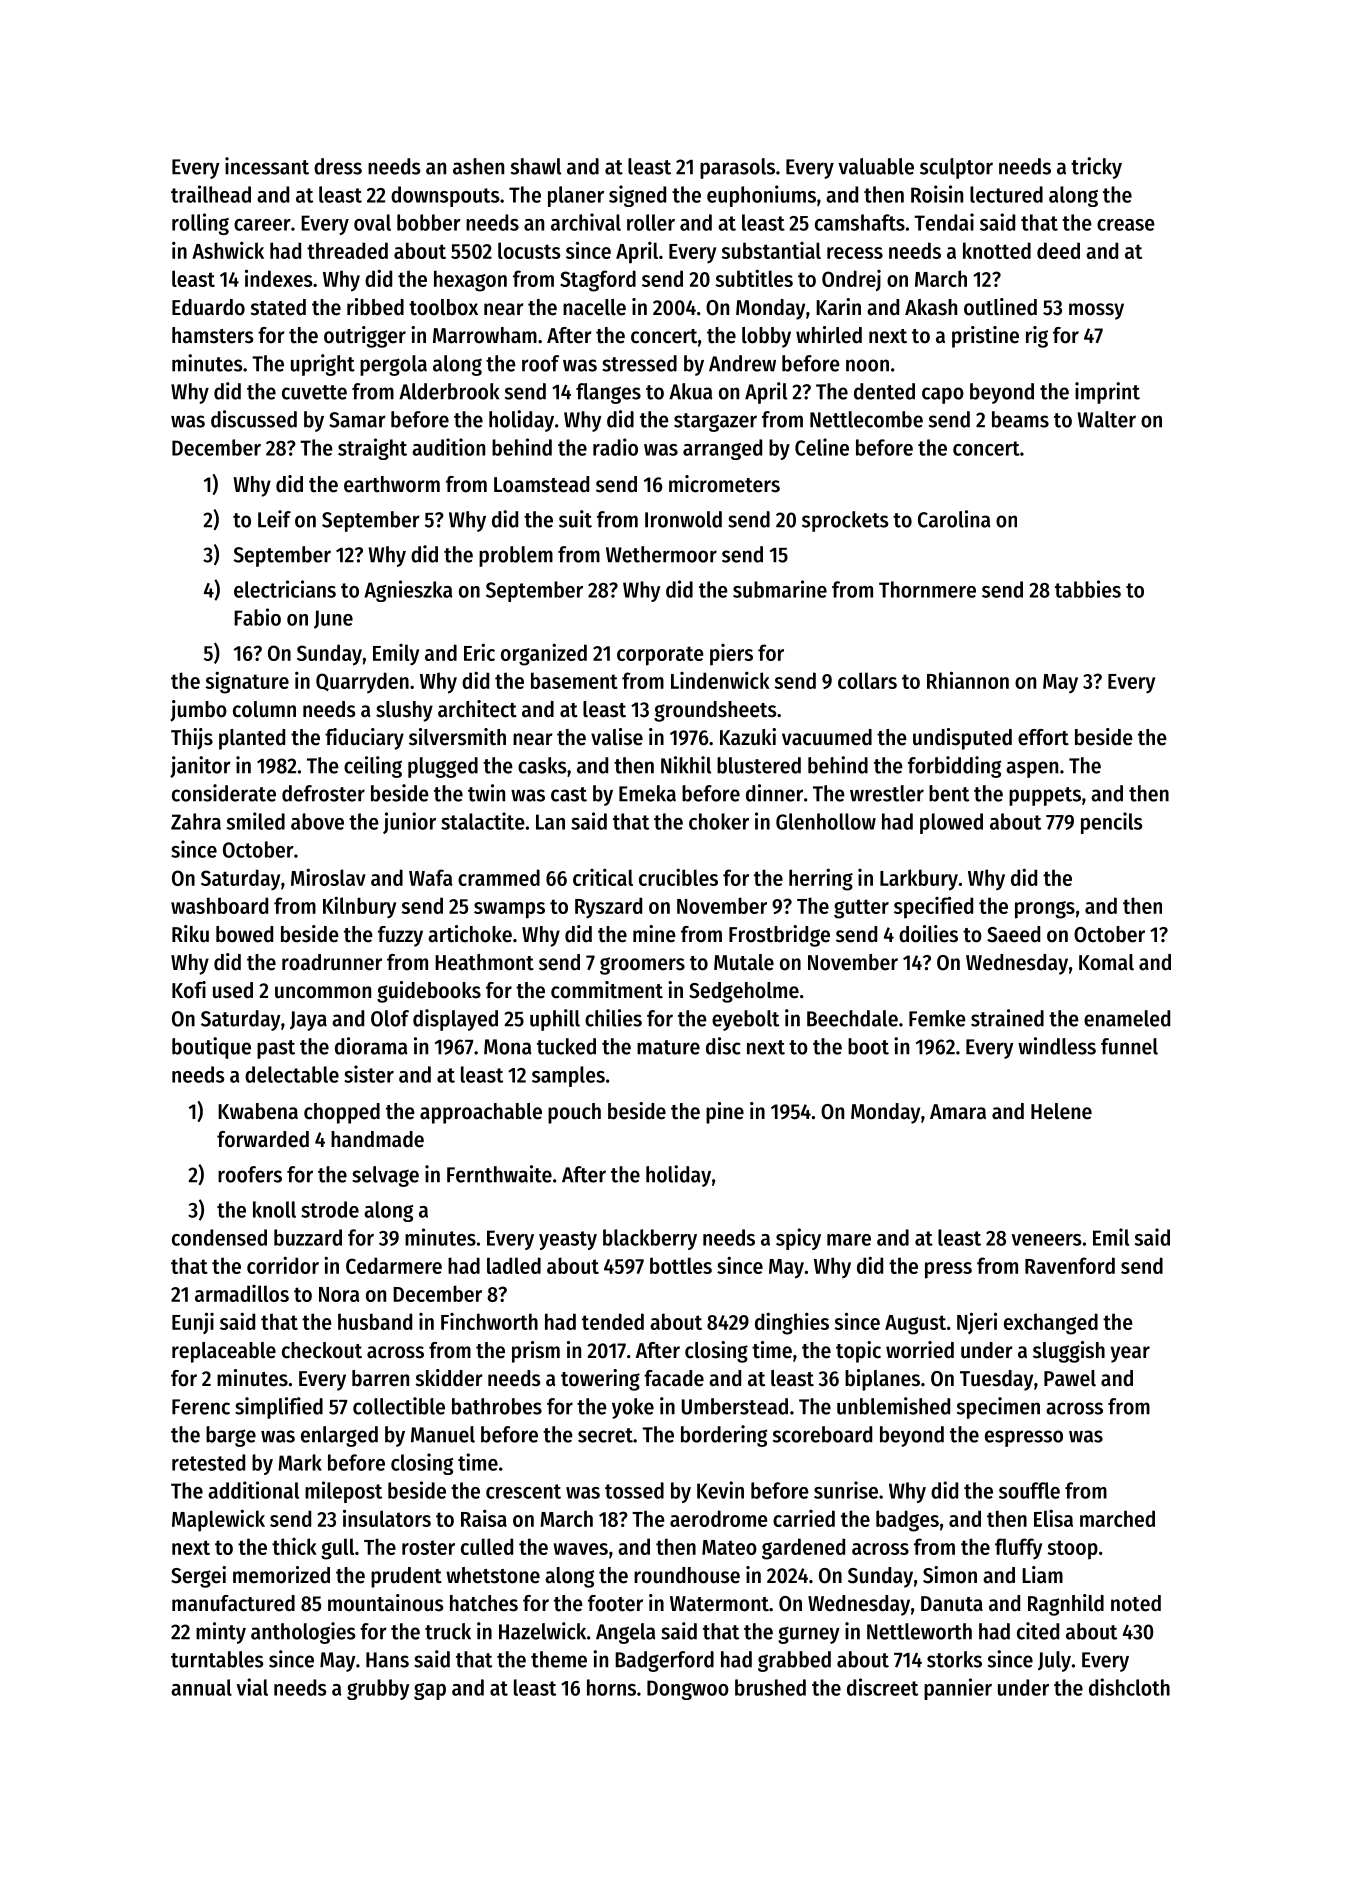  What do you see at coordinates (211, 194) in the screenshot?
I see `trailhead` at bounding box center [211, 194].
